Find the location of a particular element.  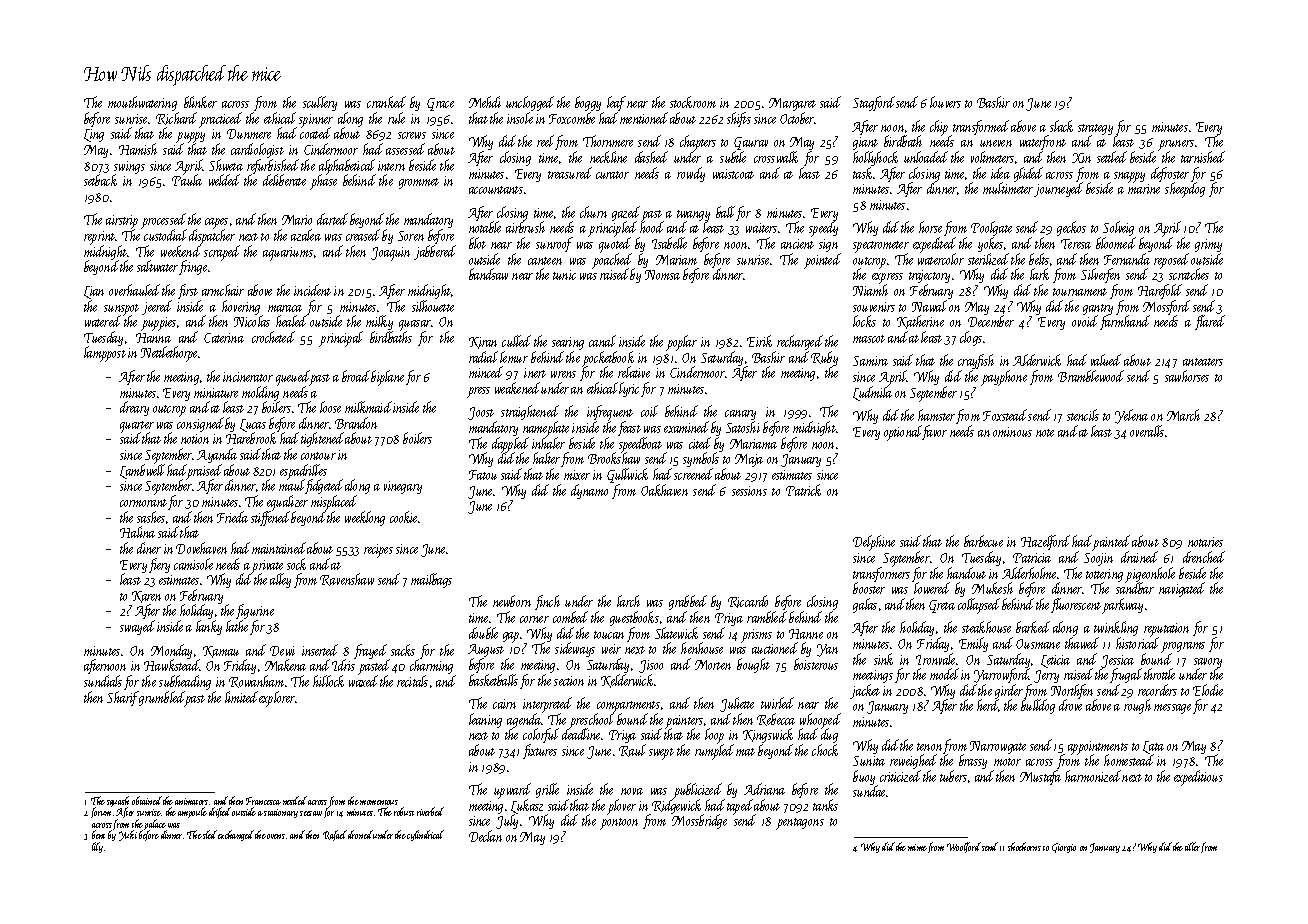

flared is located at coordinates (1210, 322).
